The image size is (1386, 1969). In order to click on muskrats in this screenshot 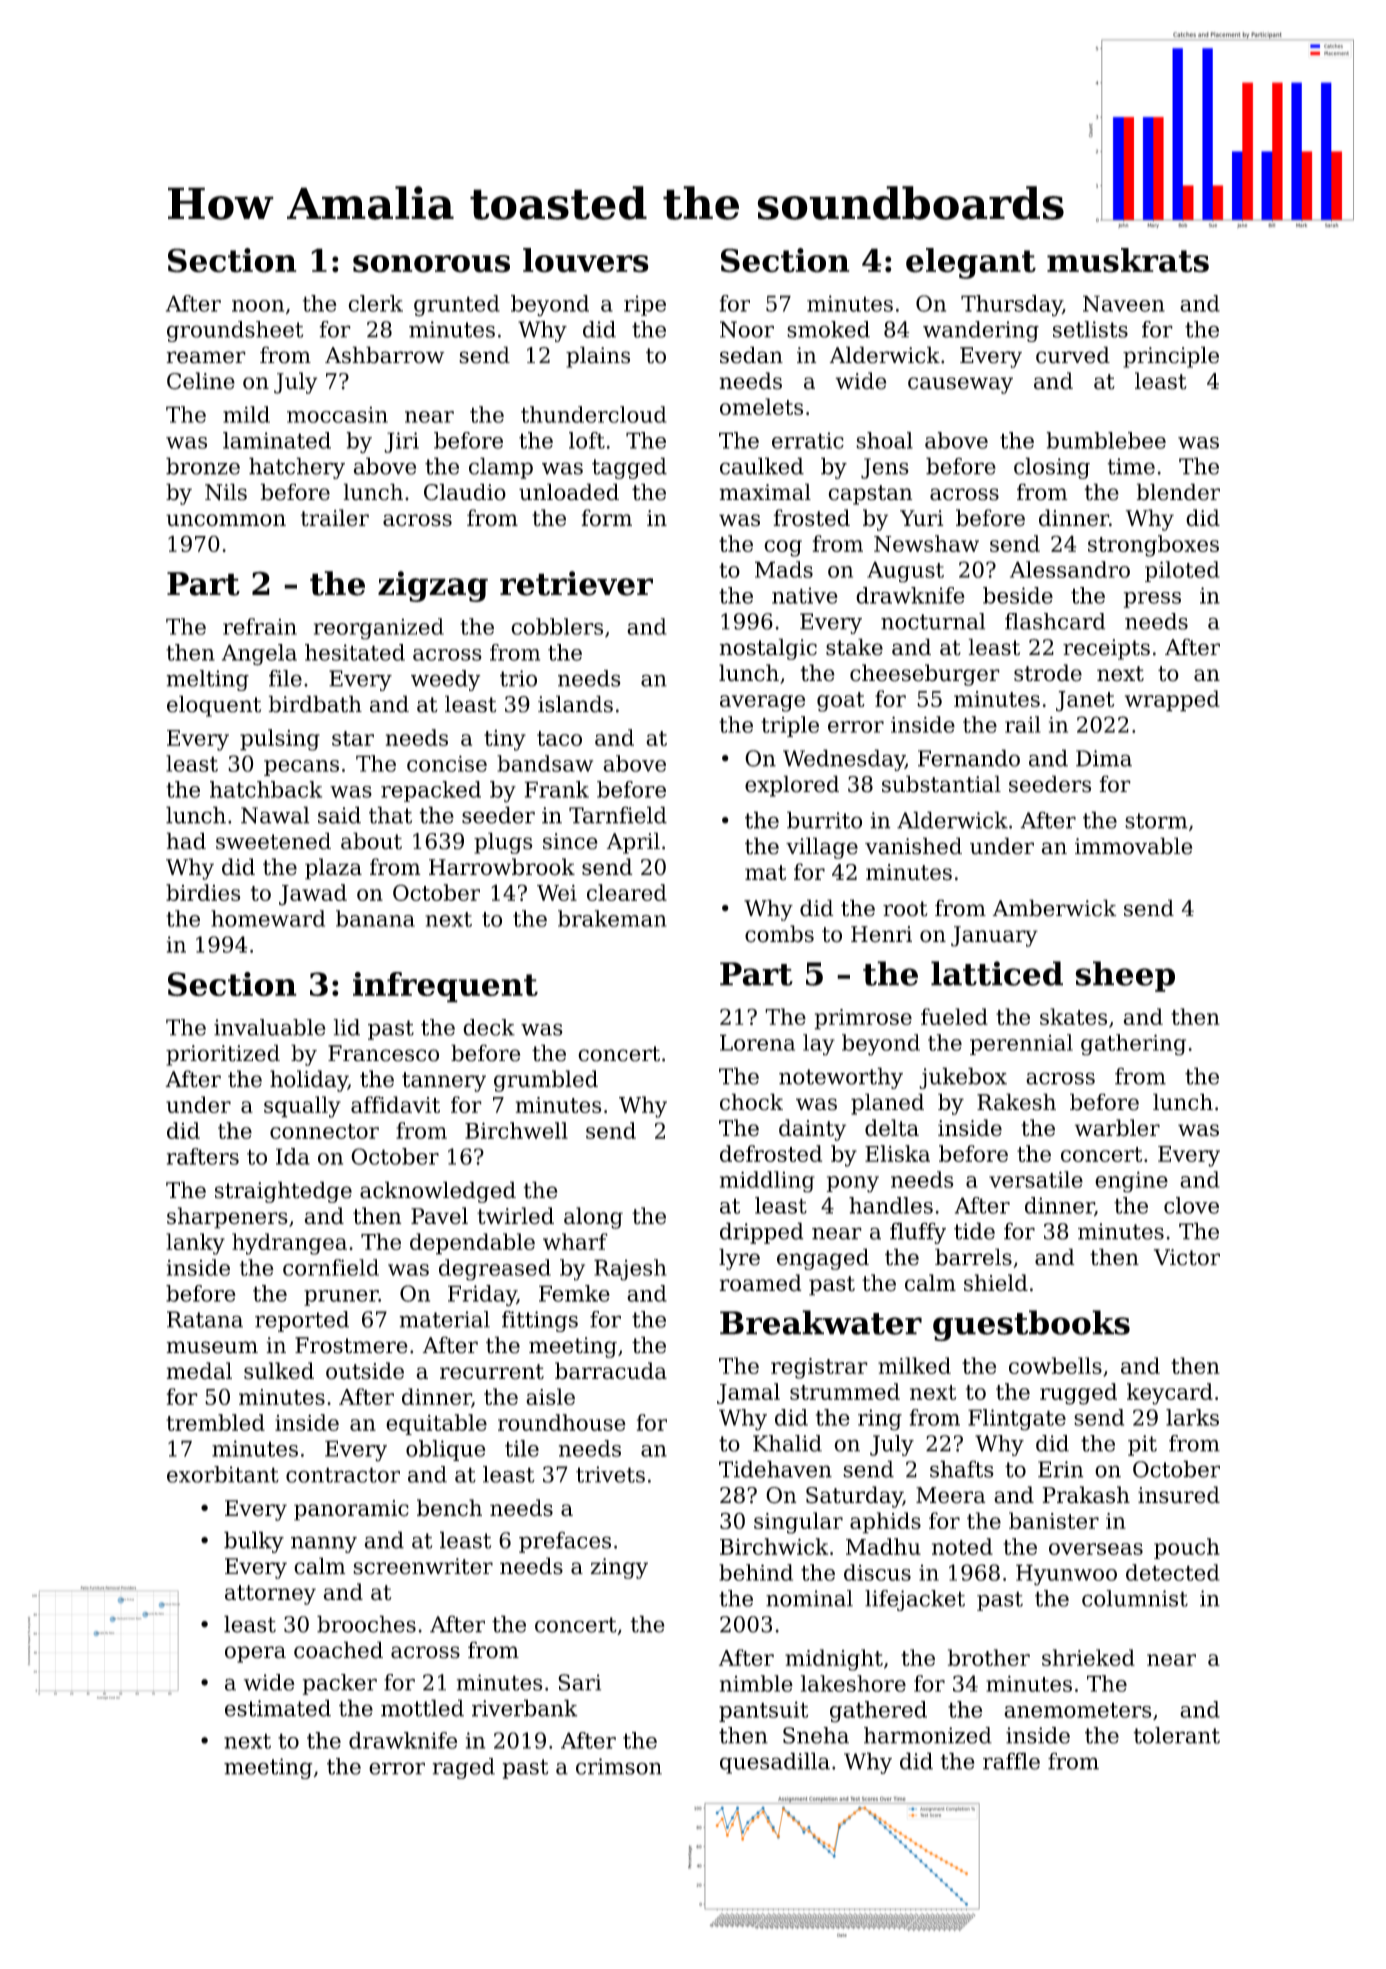, I will do `click(1128, 260)`.
